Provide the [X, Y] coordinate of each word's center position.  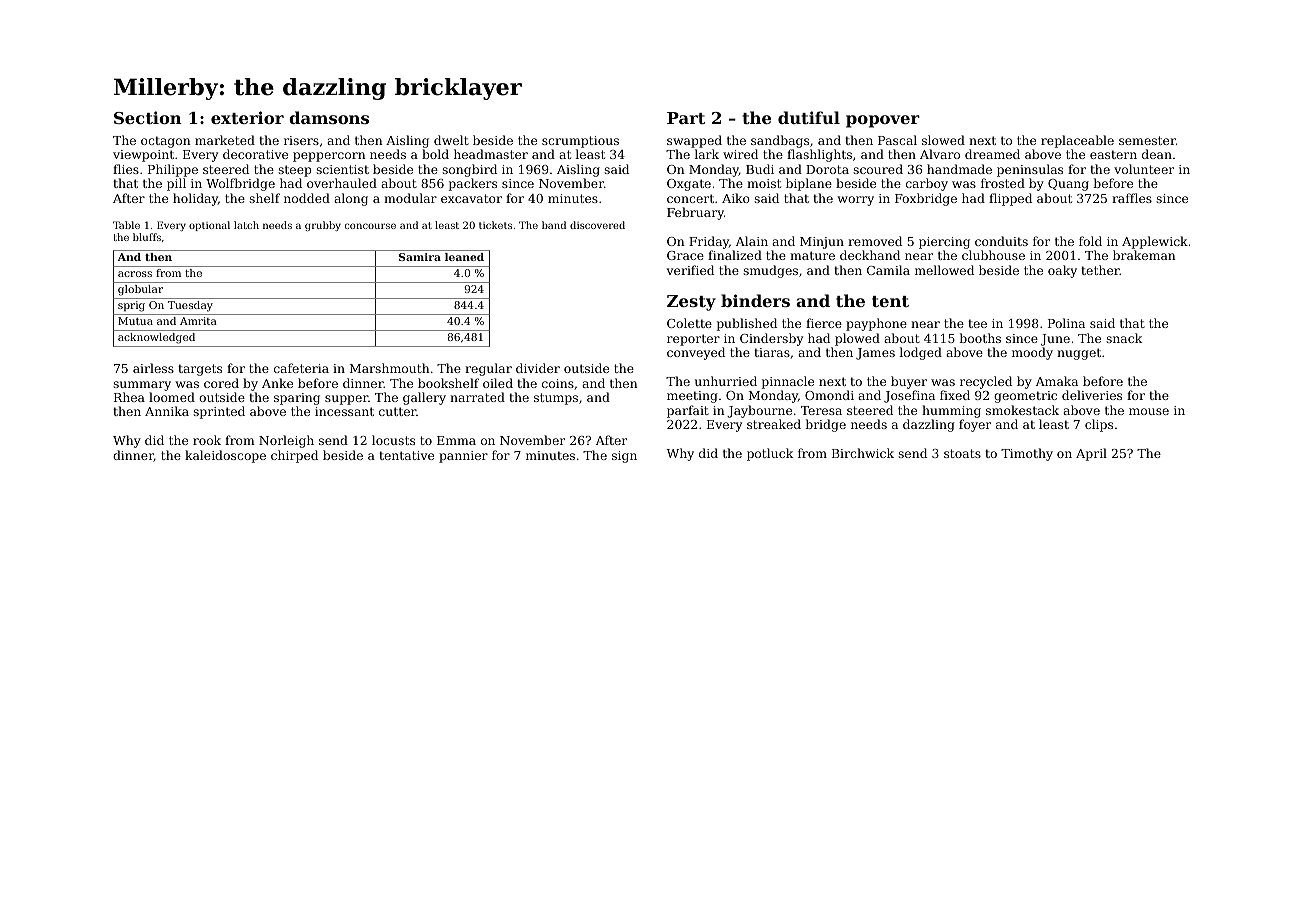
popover [883, 121]
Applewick [1155, 242]
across [135, 274]
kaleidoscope [225, 456]
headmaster [491, 154]
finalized [735, 255]
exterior [247, 117]
